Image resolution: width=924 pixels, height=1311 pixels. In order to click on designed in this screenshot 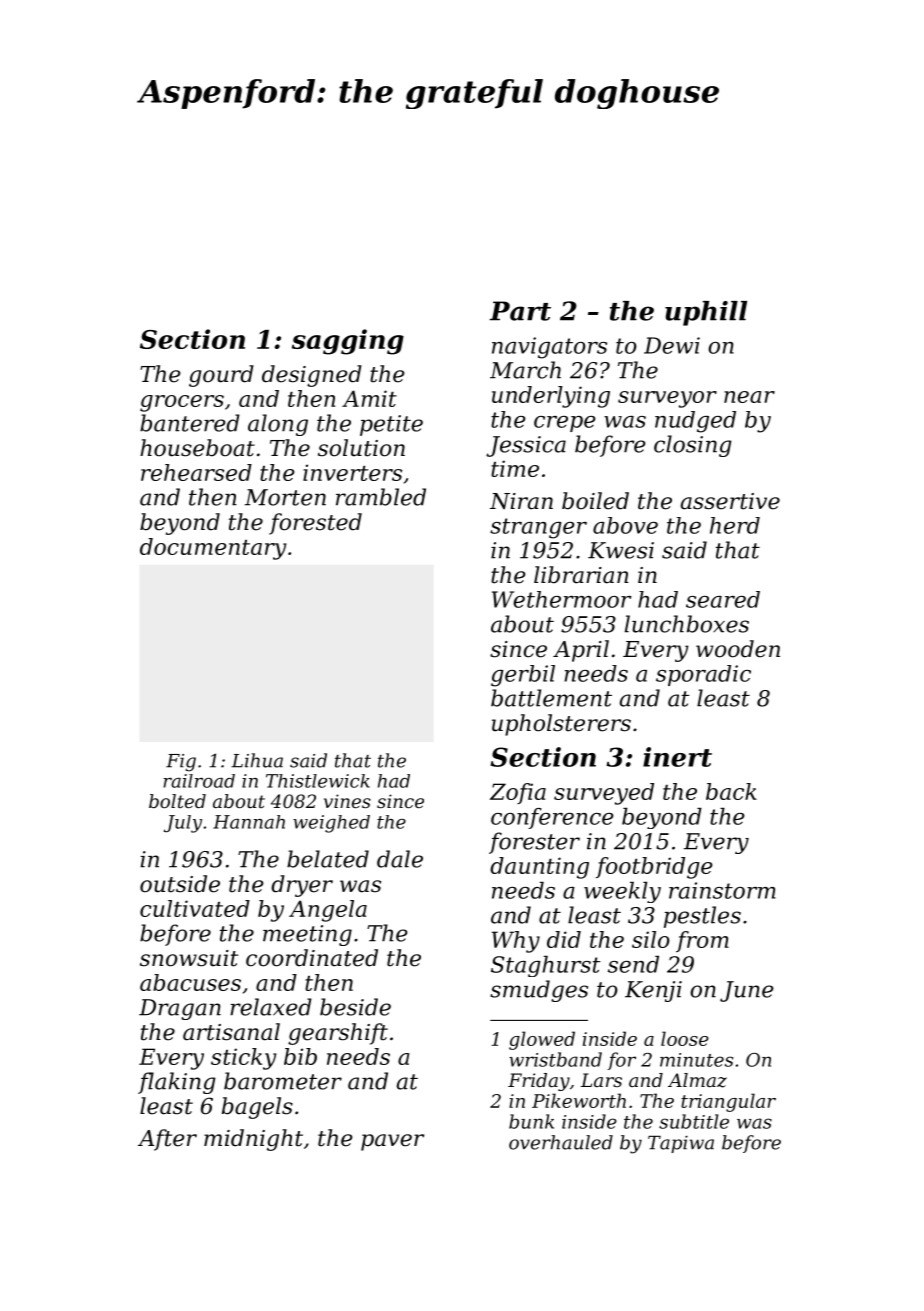, I will do `click(312, 376)`.
